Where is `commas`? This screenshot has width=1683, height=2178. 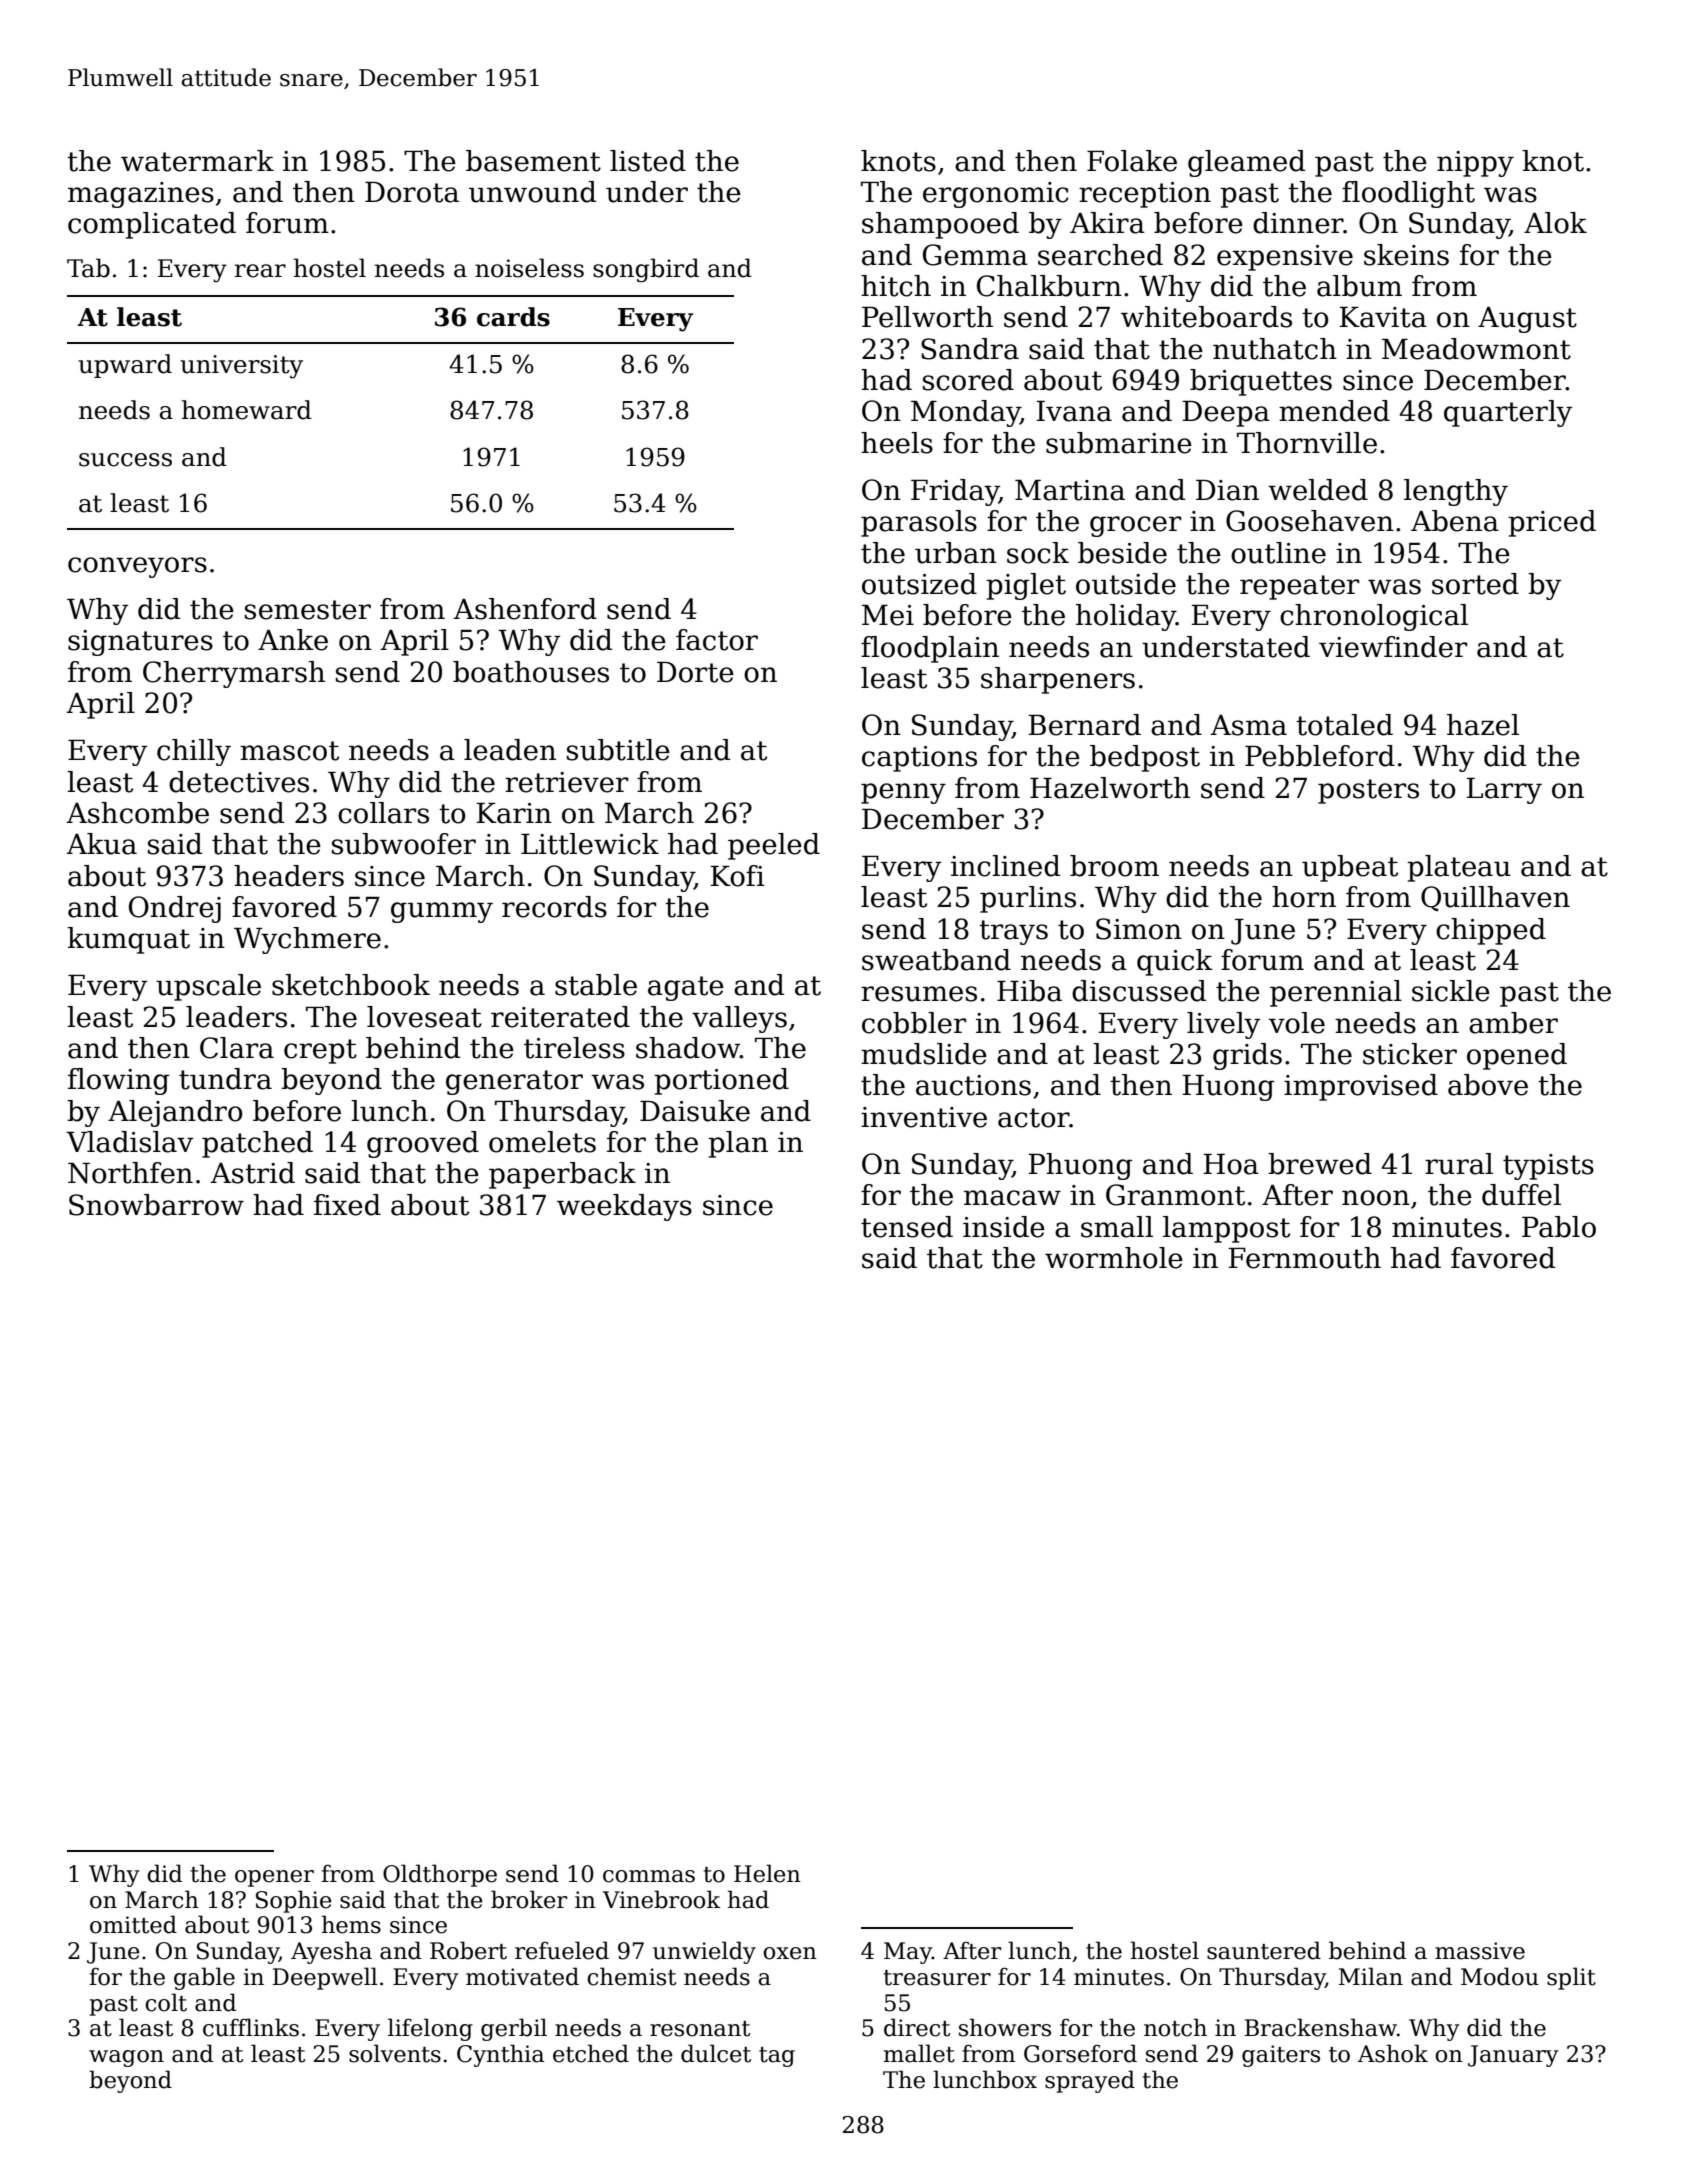
commas is located at coordinates (649, 1876).
